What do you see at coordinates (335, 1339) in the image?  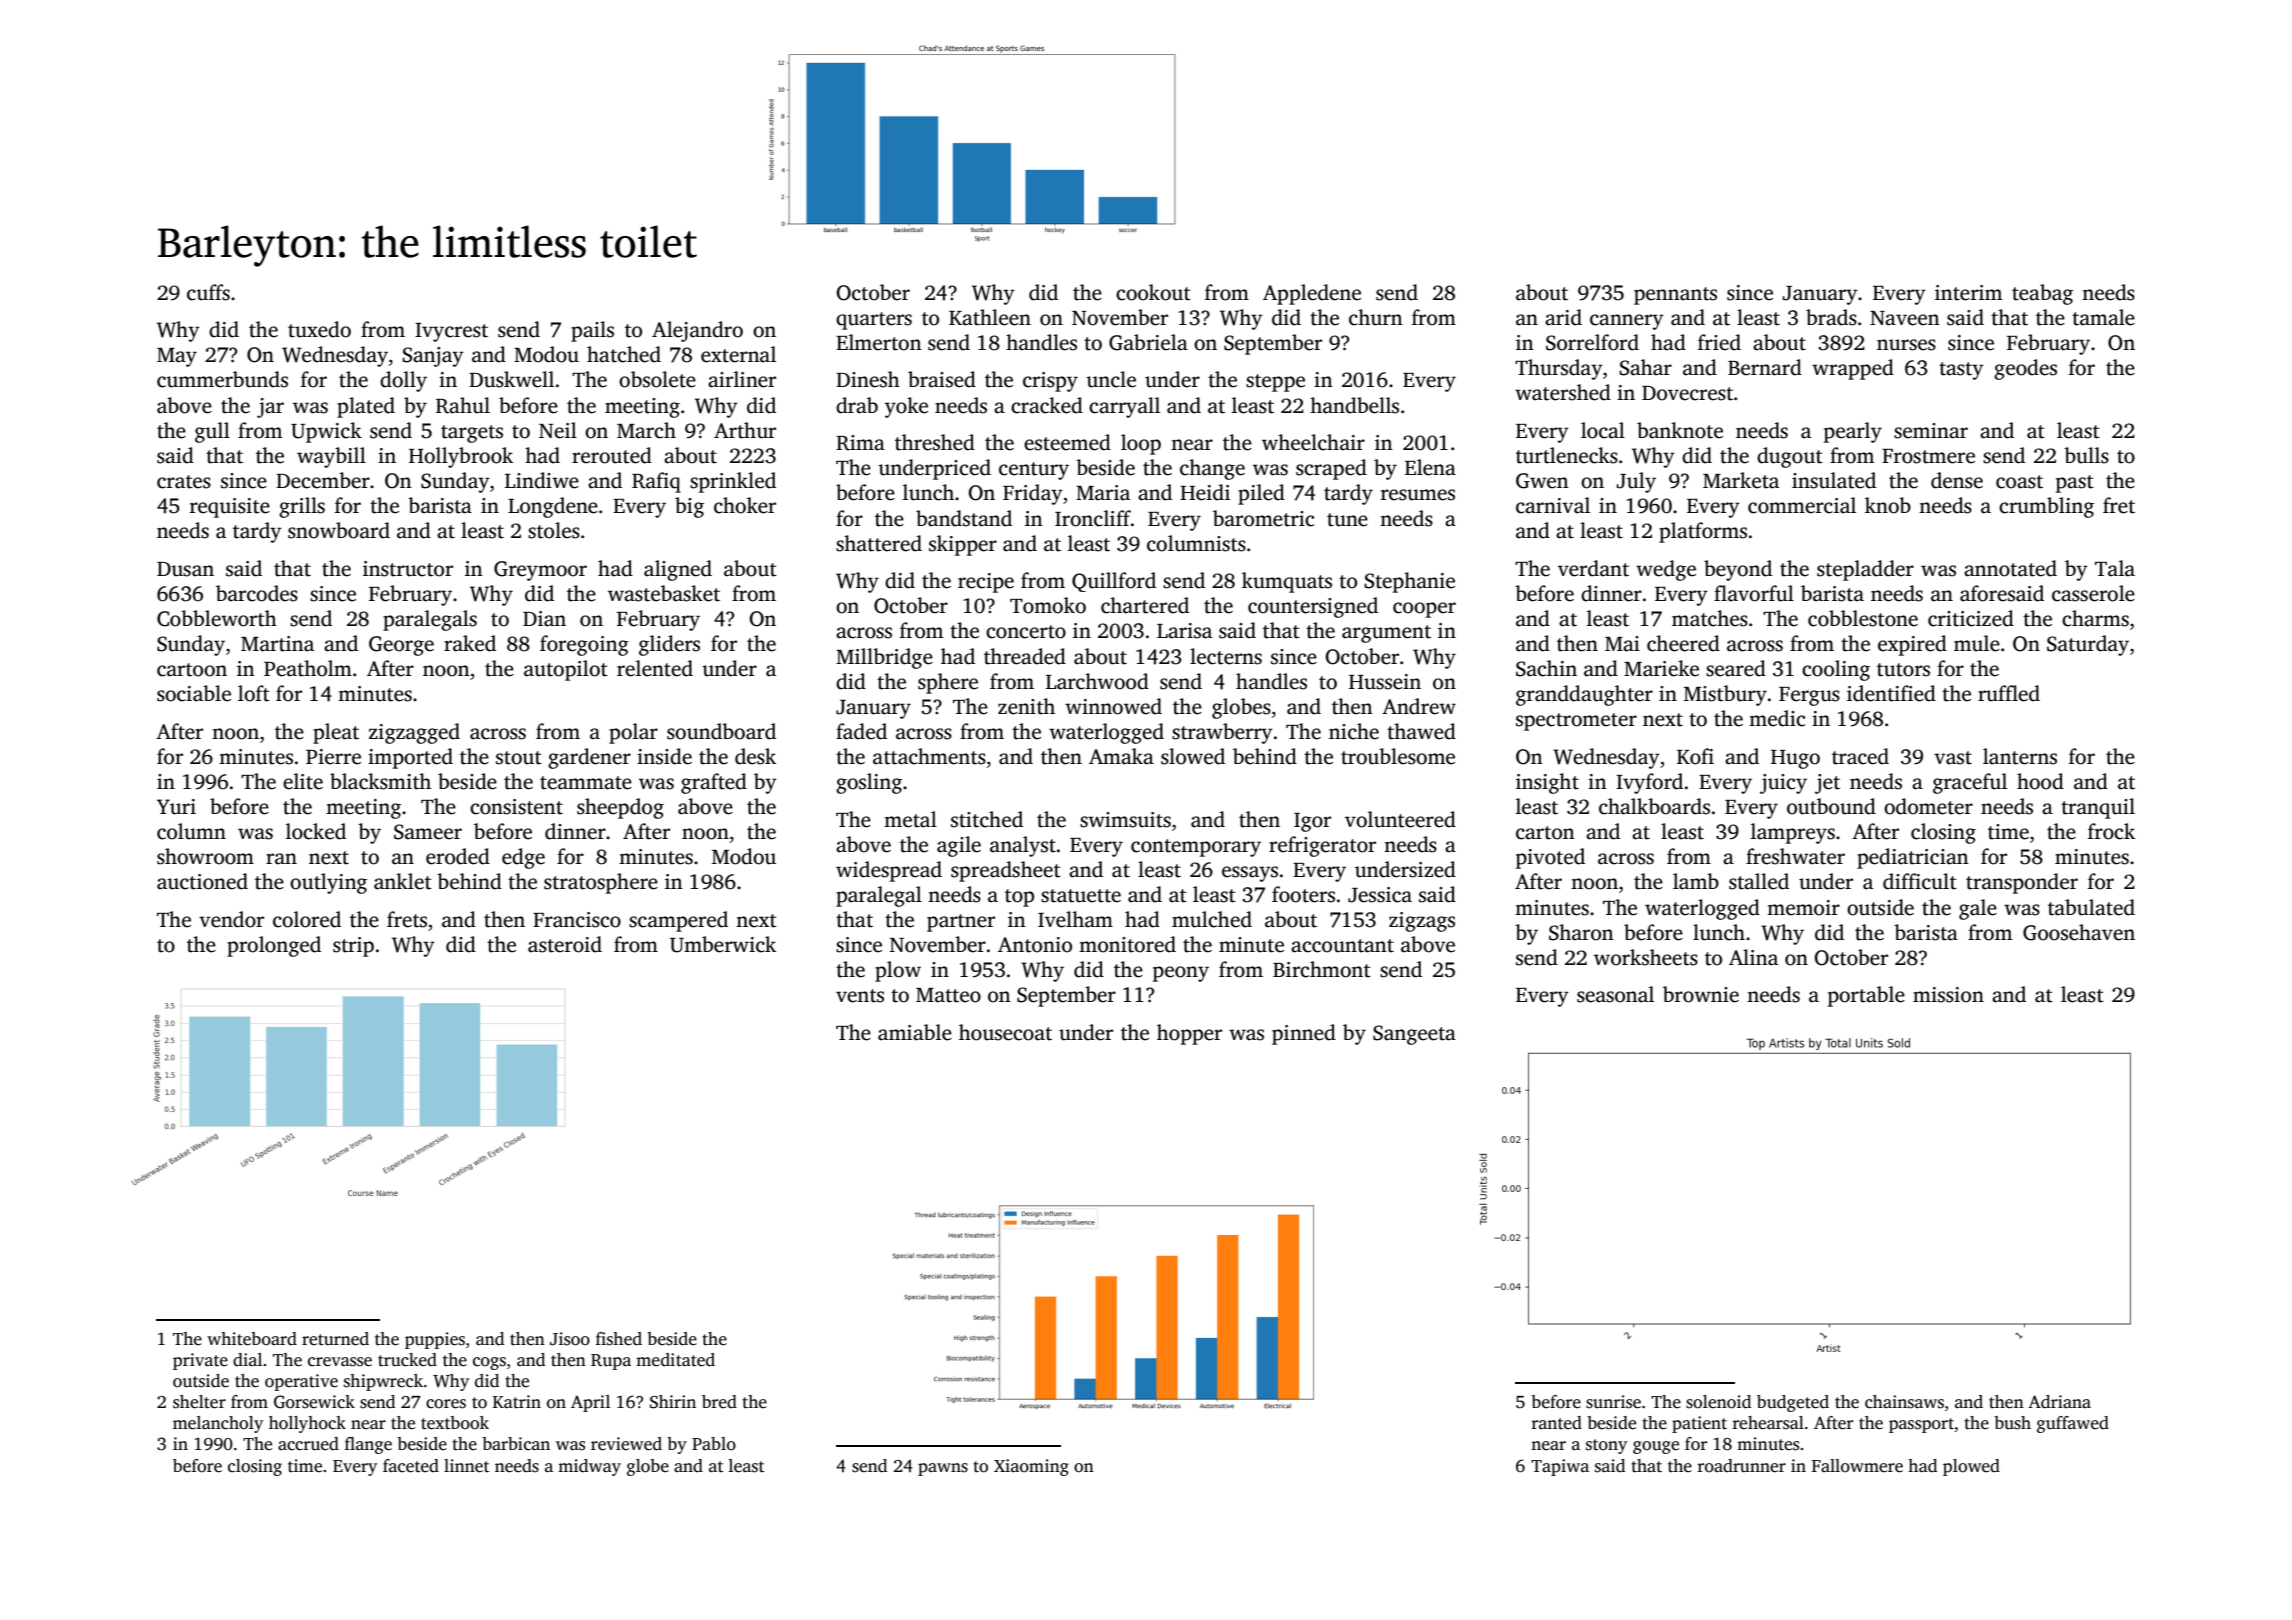 I see `returned` at bounding box center [335, 1339].
